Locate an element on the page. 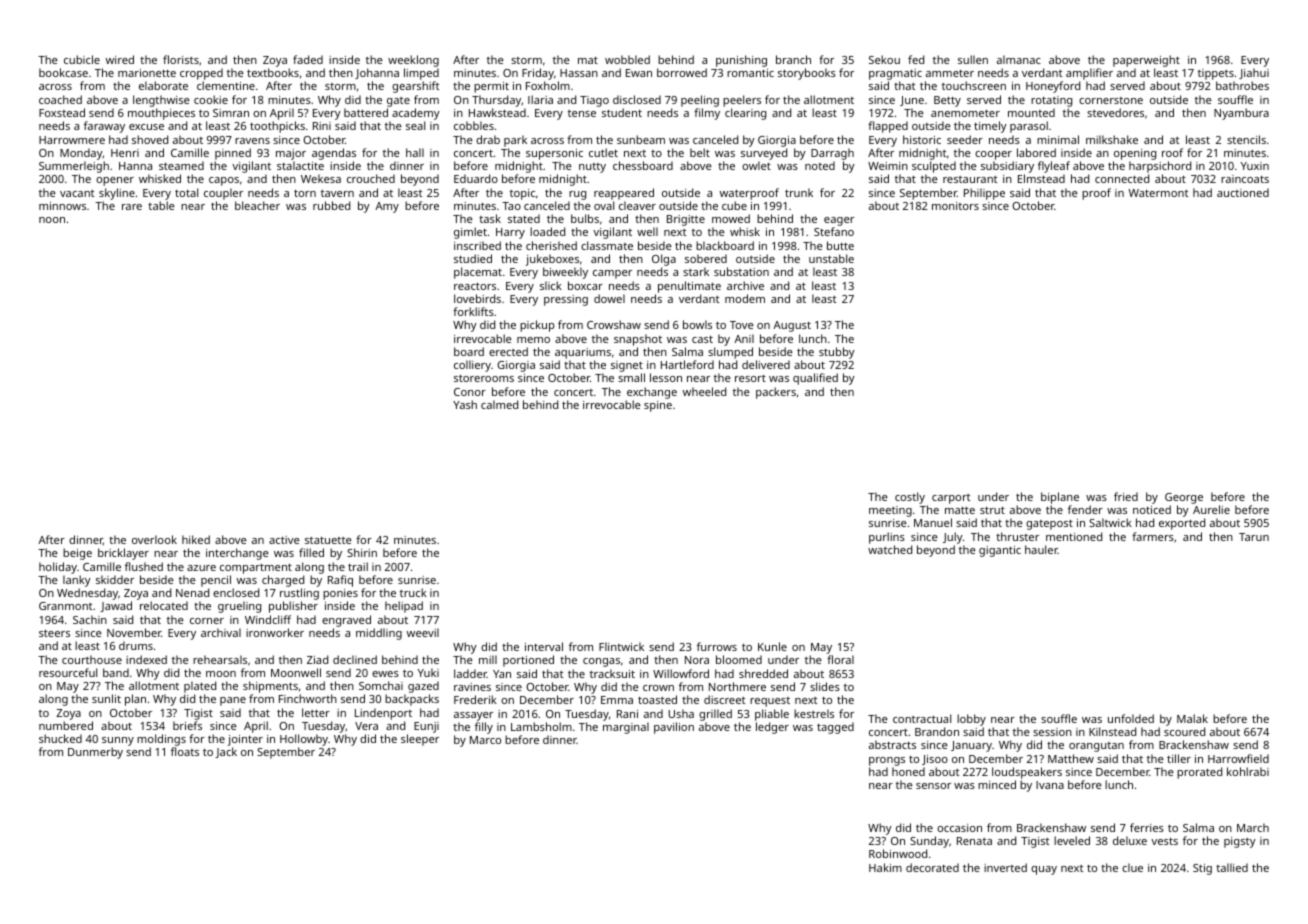  butte is located at coordinates (840, 245).
